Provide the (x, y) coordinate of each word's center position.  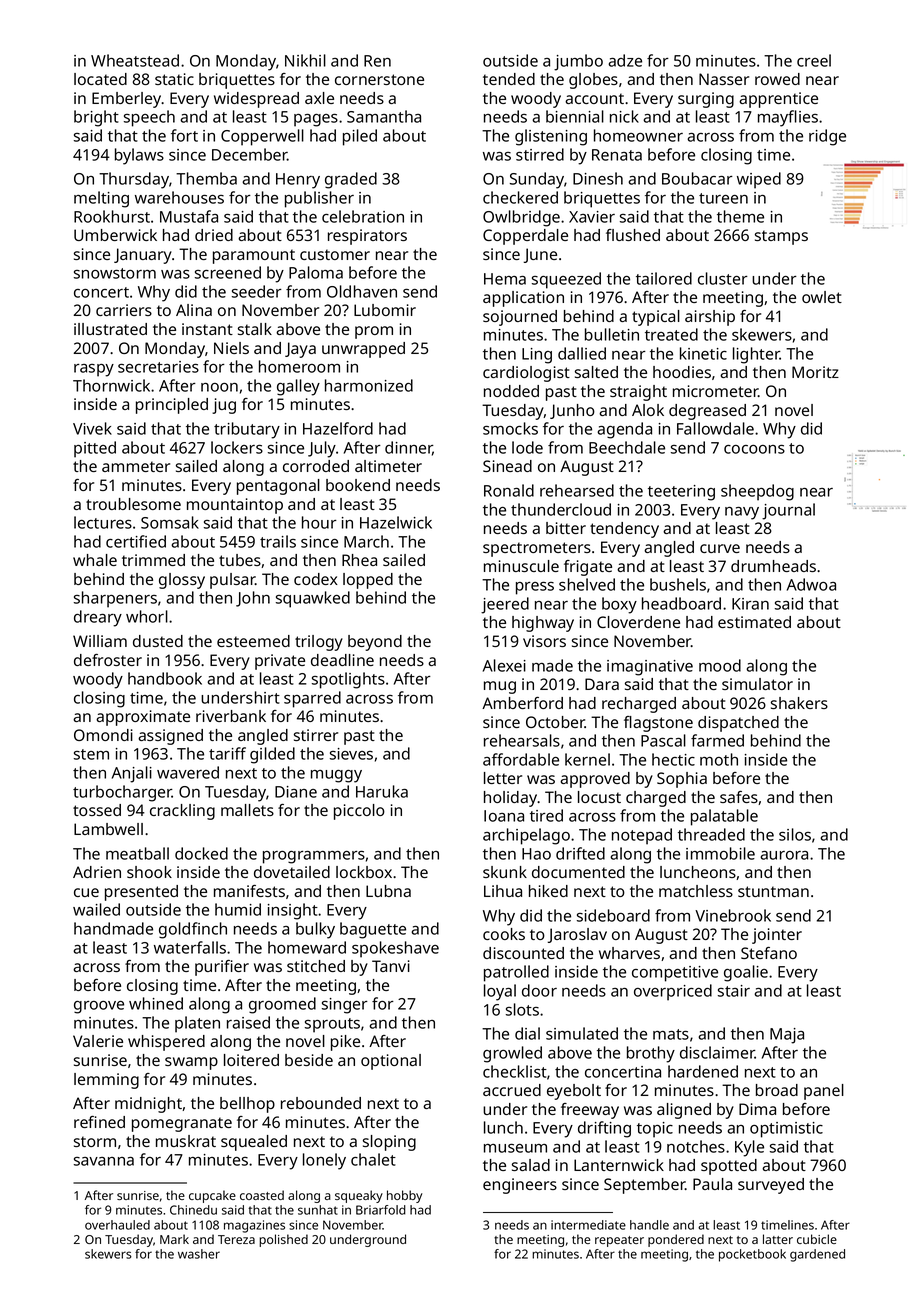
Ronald (509, 490)
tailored (664, 278)
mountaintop (235, 506)
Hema (505, 279)
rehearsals (522, 740)
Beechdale (627, 447)
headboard (681, 603)
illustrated (110, 329)
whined (156, 1003)
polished (283, 1240)
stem (91, 754)
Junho (572, 411)
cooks (504, 934)
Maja (787, 1036)
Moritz (815, 372)
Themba (206, 178)
